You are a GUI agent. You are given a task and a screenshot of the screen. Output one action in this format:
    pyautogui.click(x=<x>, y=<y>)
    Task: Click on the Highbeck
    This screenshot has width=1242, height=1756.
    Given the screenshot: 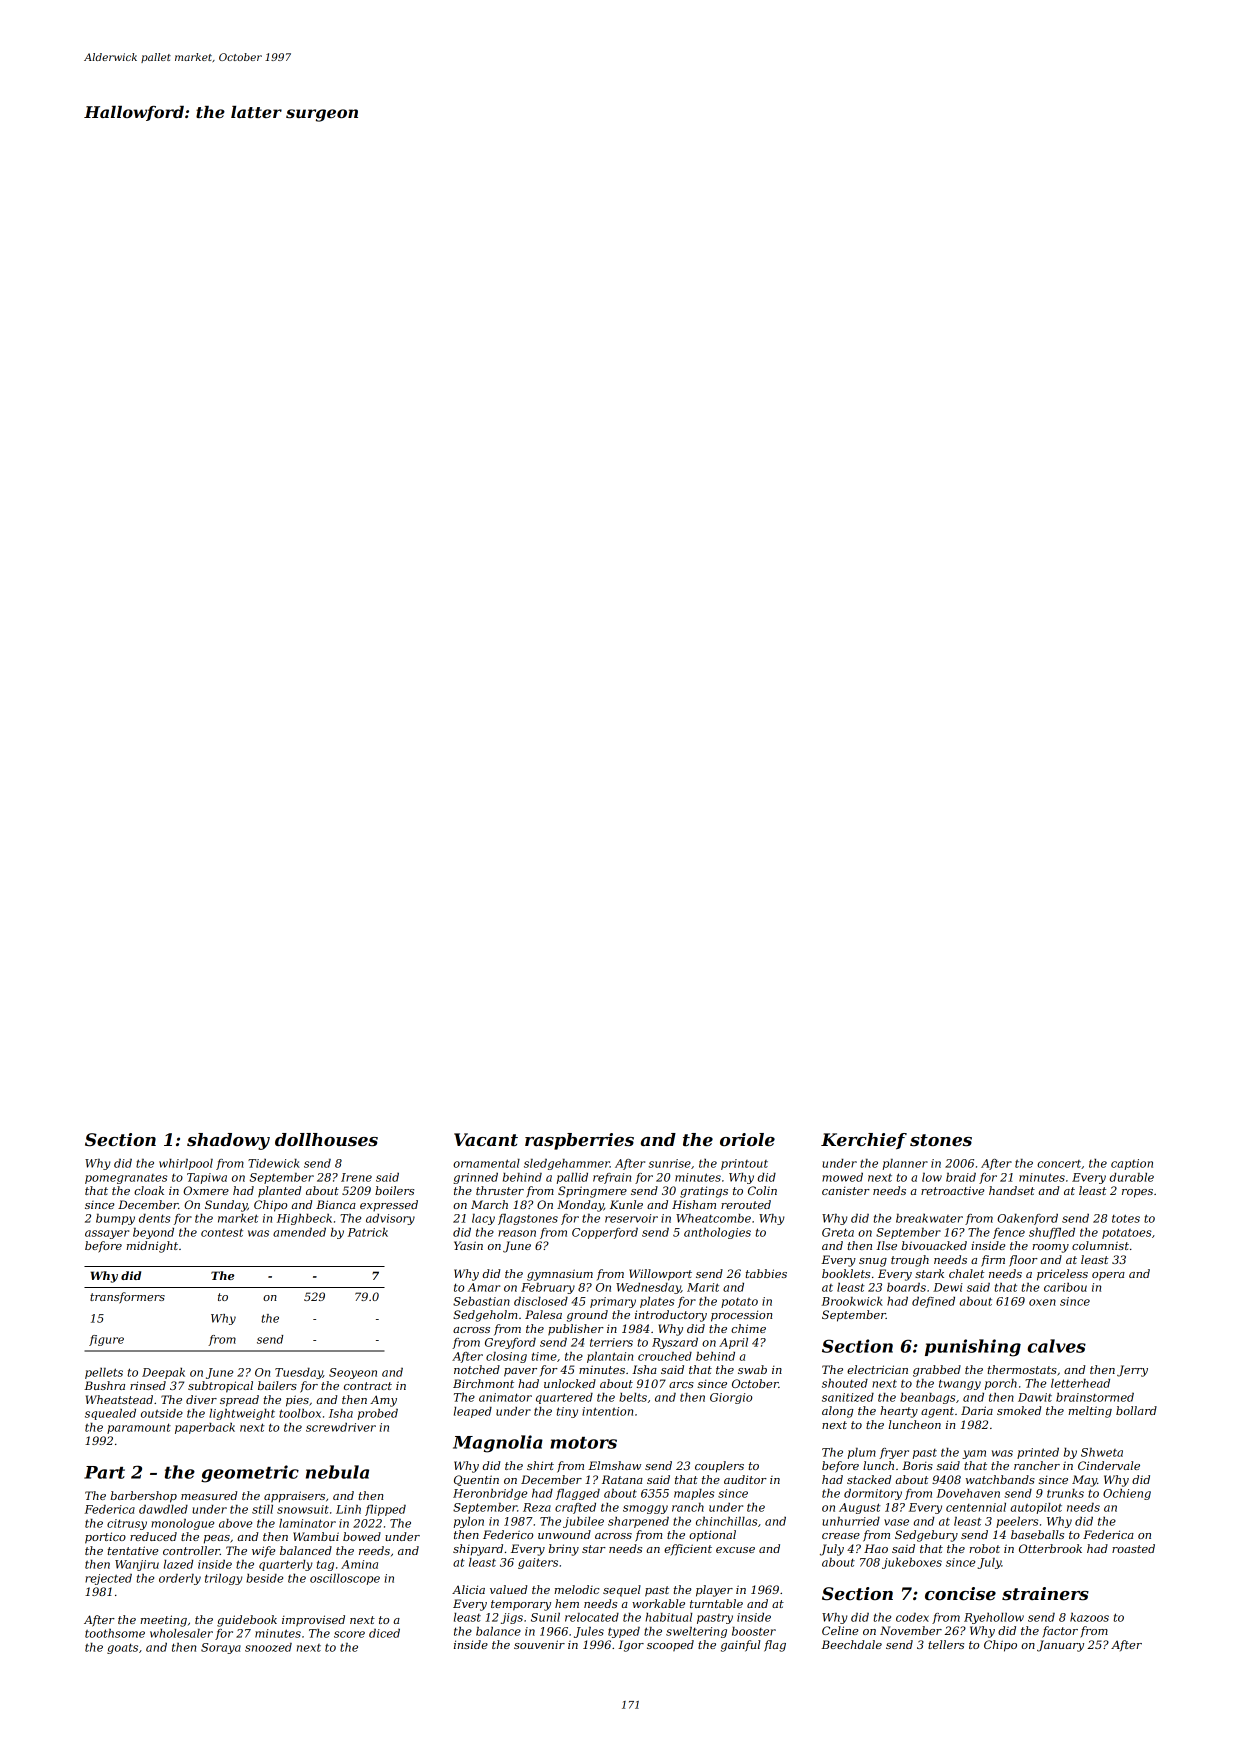 What is the action you would take?
    pyautogui.click(x=304, y=1219)
